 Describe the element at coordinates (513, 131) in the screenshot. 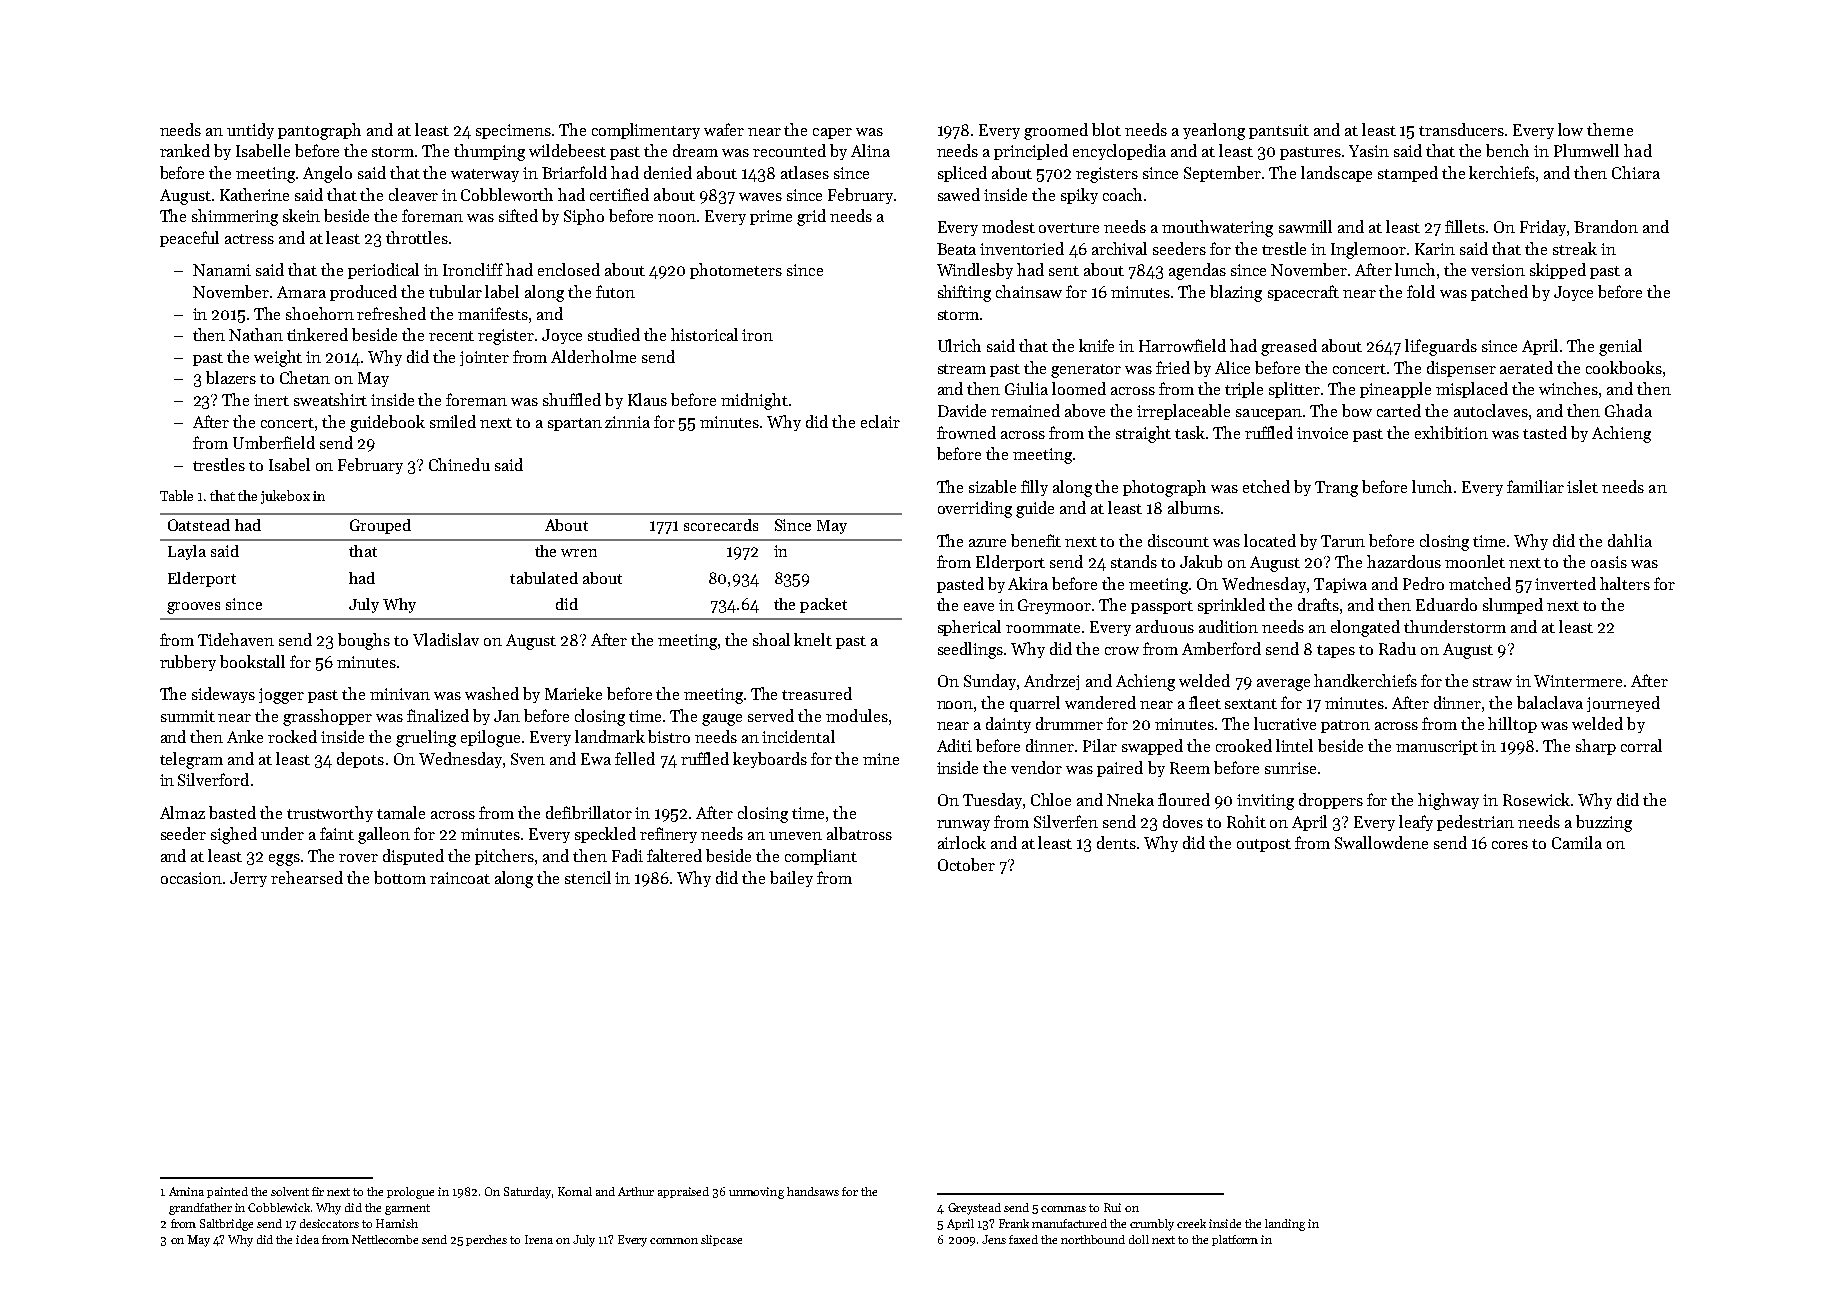

I see `specimens` at that location.
